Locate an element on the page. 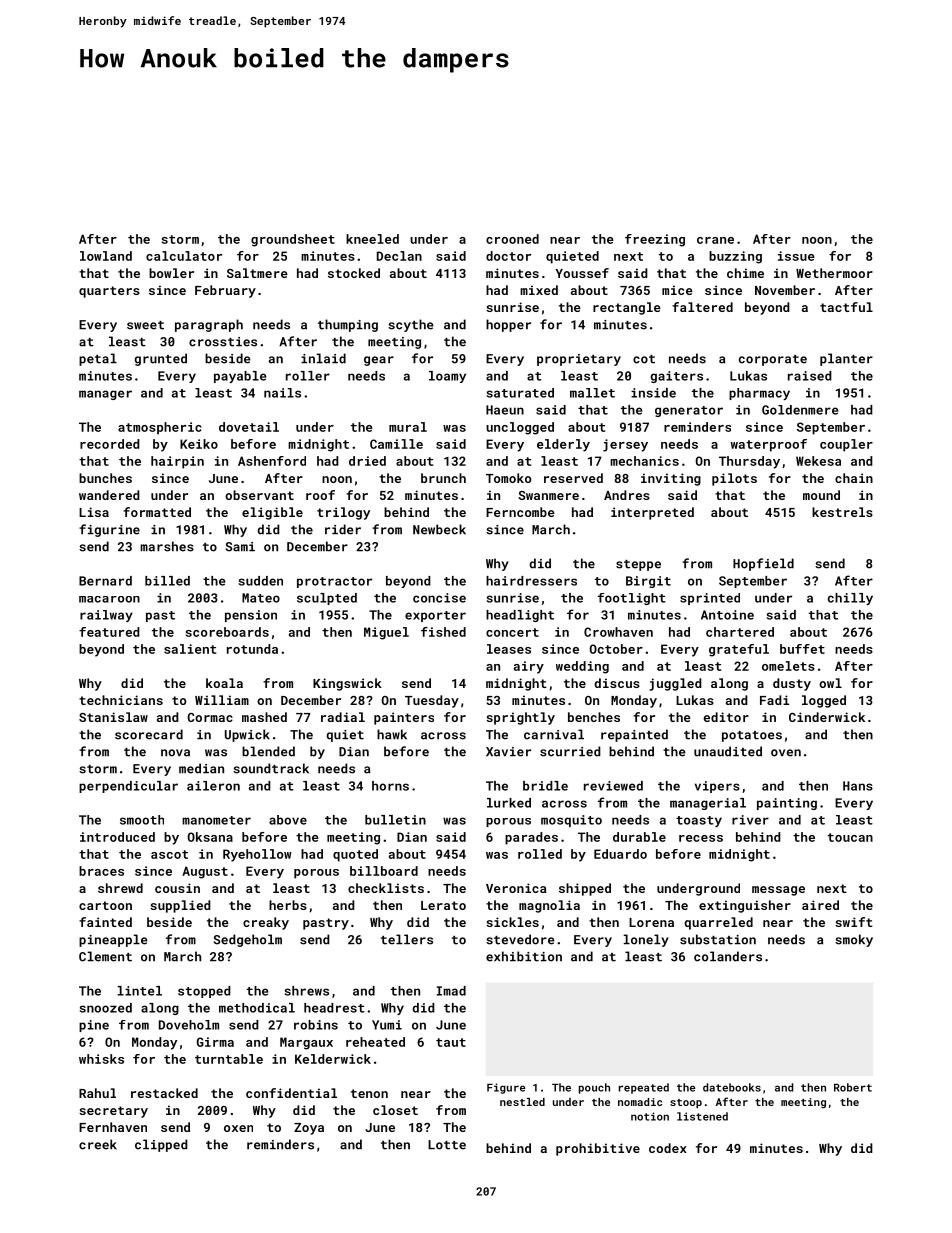  William is located at coordinates (222, 700).
